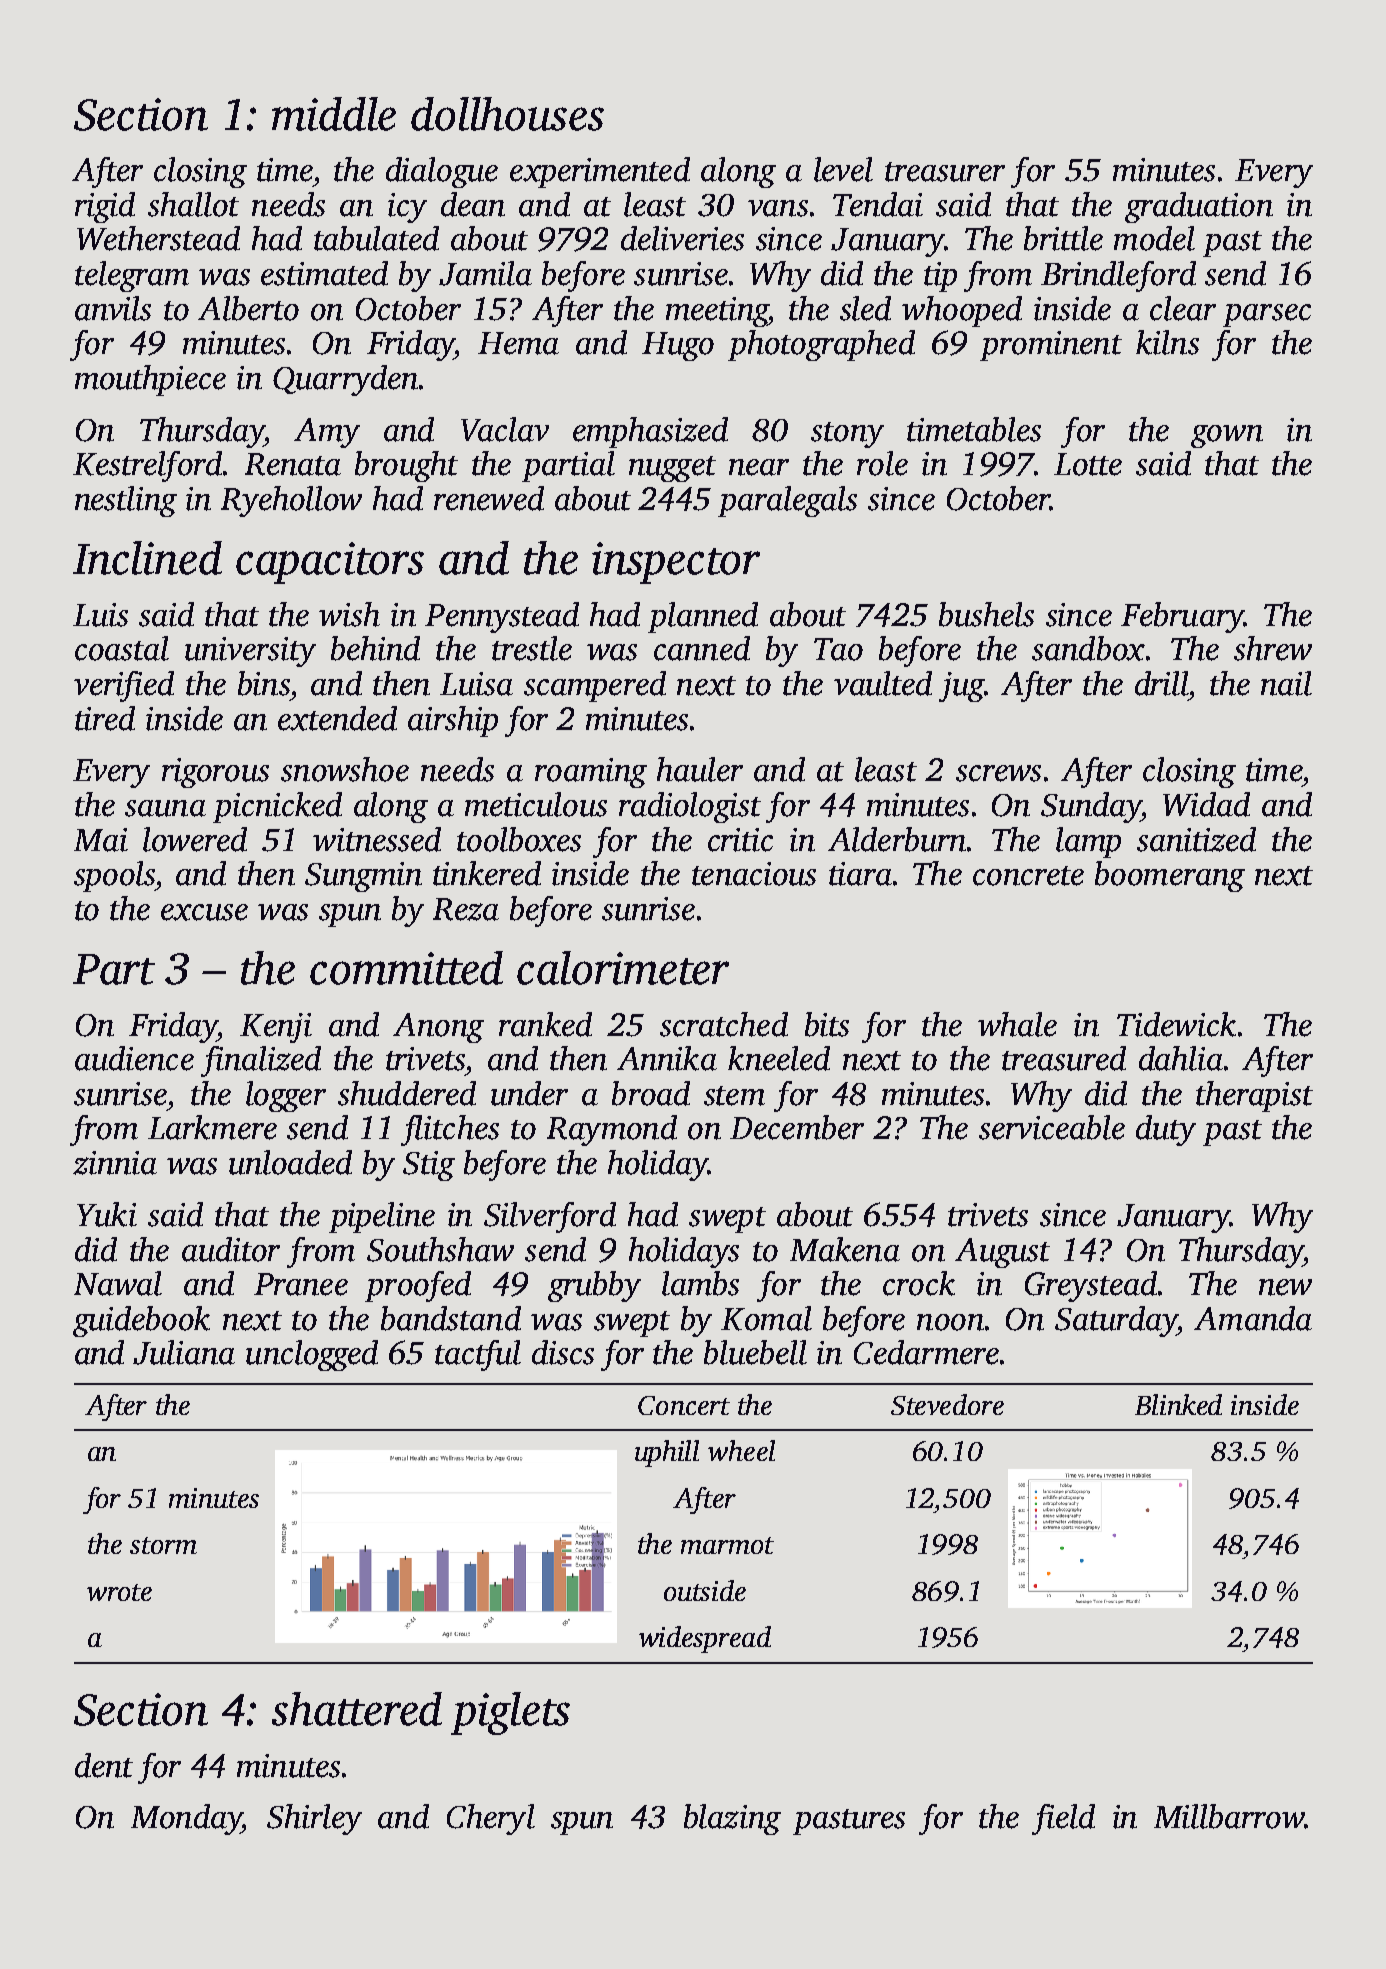  What do you see at coordinates (878, 204) in the screenshot?
I see `Tendai` at bounding box center [878, 204].
